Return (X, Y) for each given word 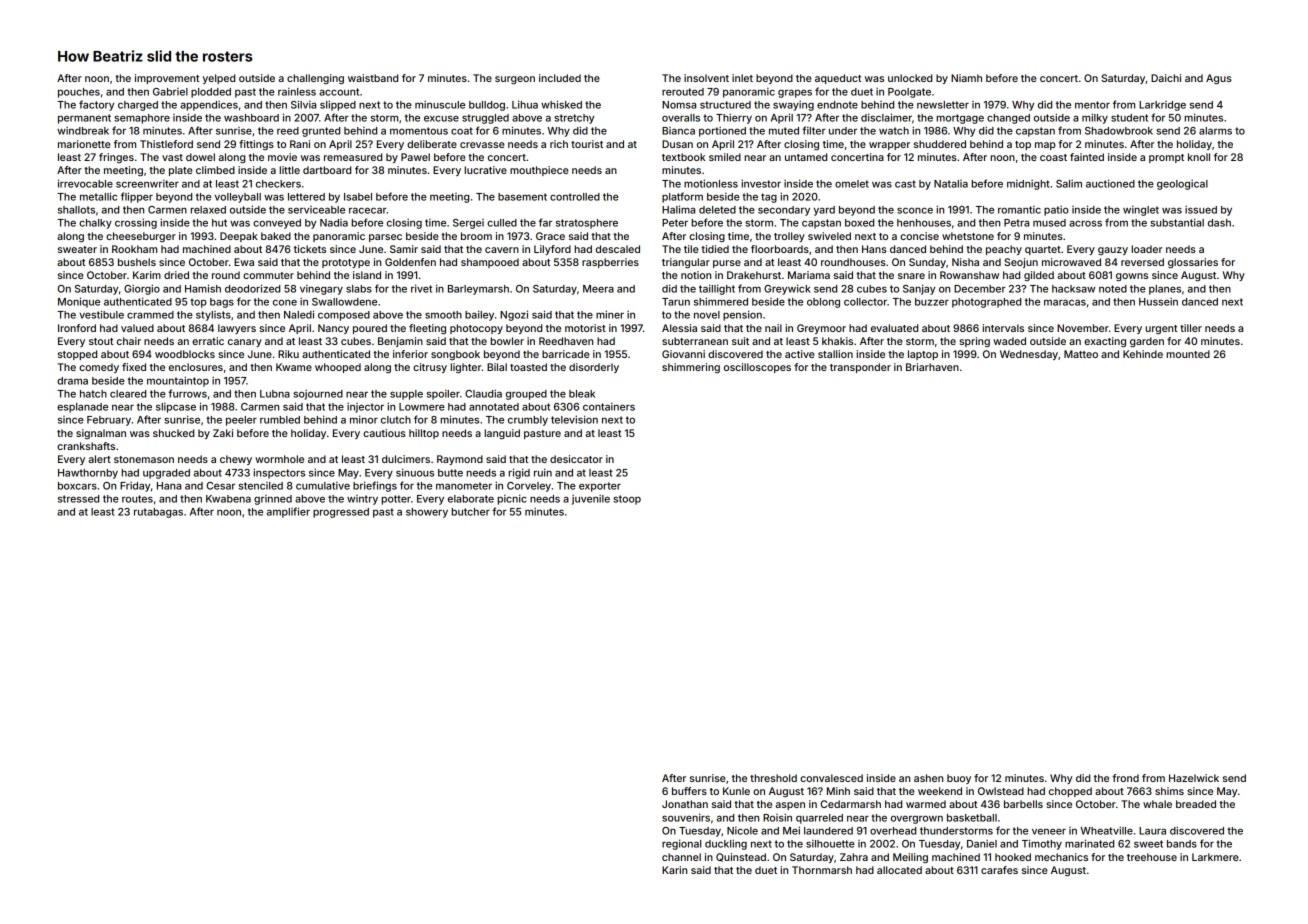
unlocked (910, 78)
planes (1165, 290)
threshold (773, 778)
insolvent (706, 78)
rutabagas (158, 513)
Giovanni (683, 354)
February (109, 421)
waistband (373, 78)
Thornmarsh (822, 870)
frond (1125, 778)
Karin (674, 870)
